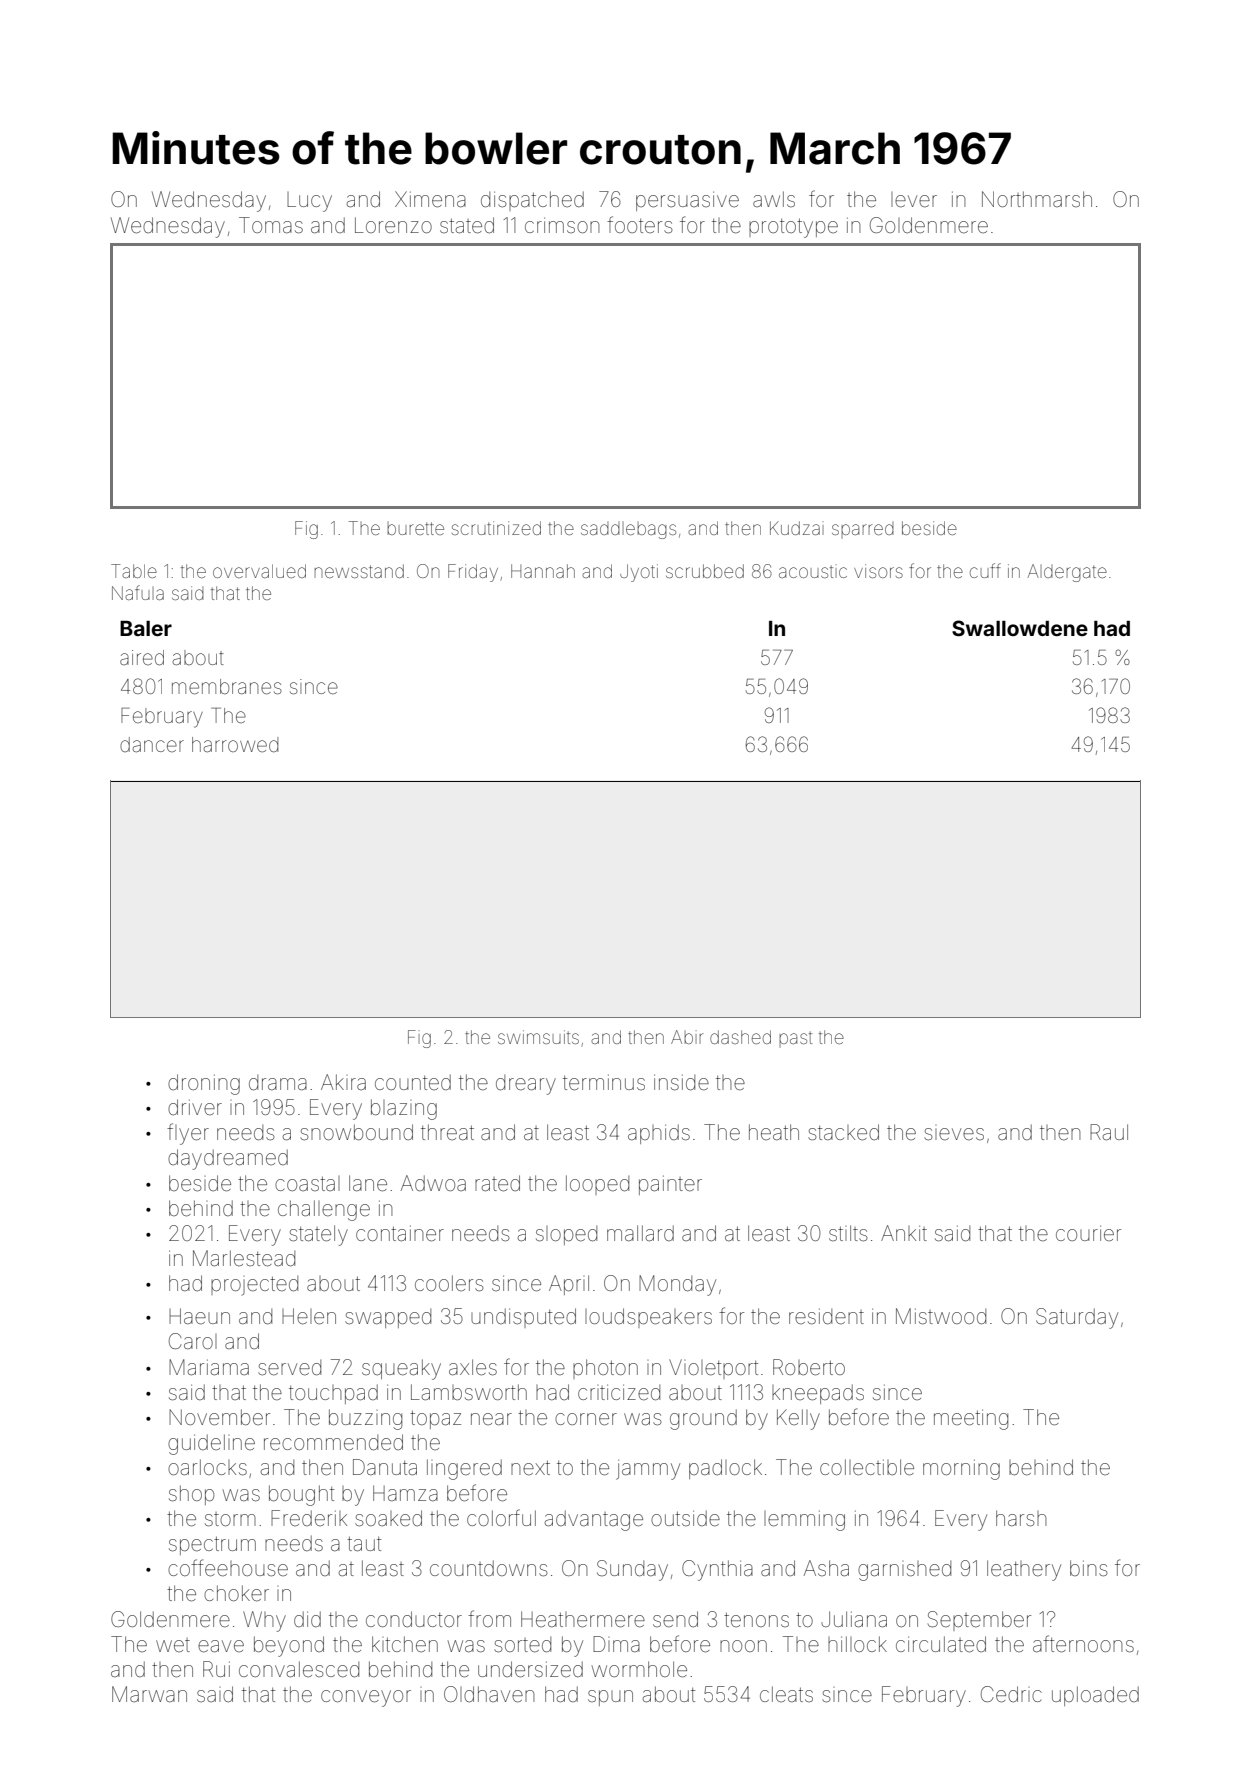  I want to click on Swallowdene, so click(1020, 628).
